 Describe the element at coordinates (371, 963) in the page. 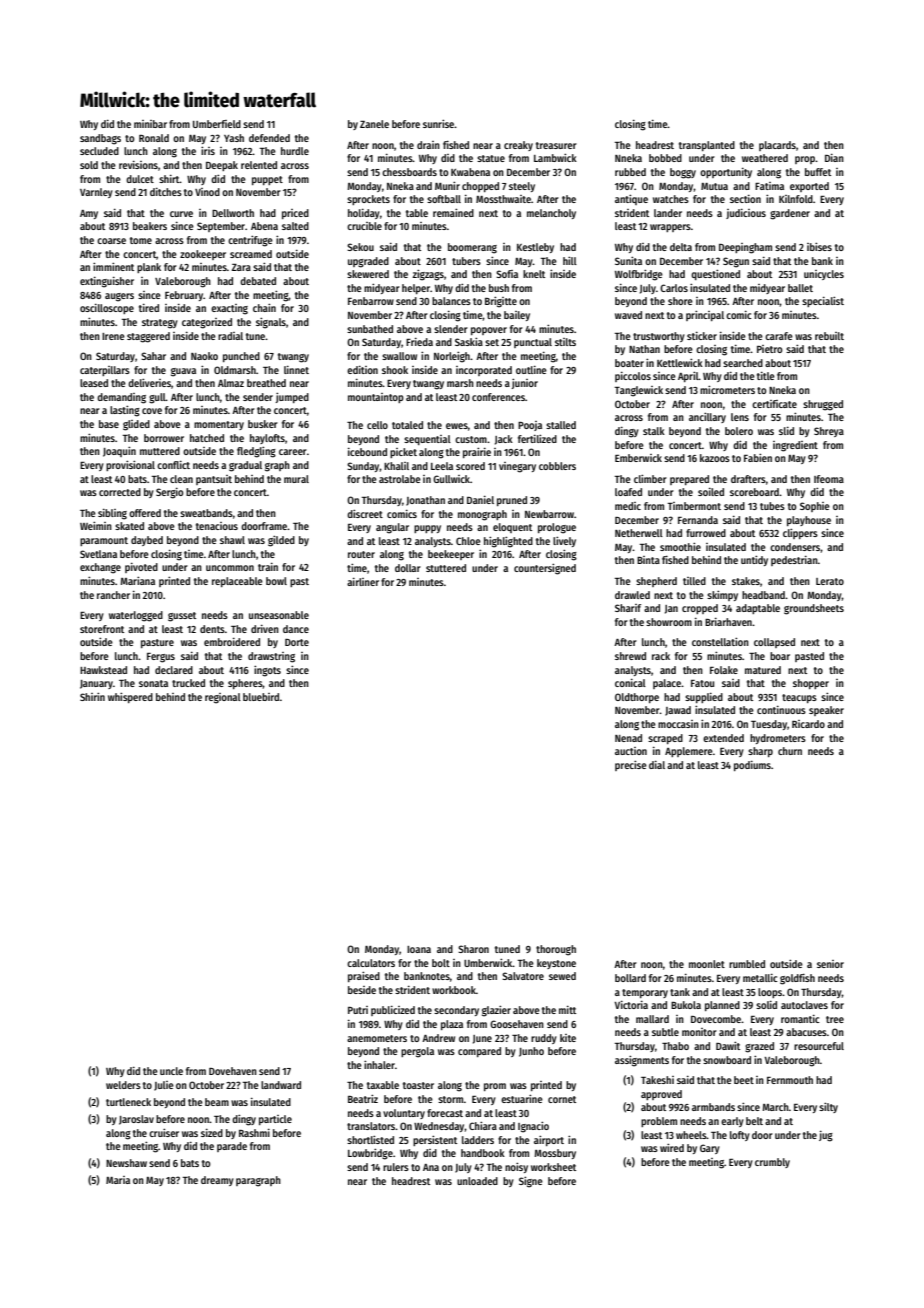

I see `calculators` at that location.
